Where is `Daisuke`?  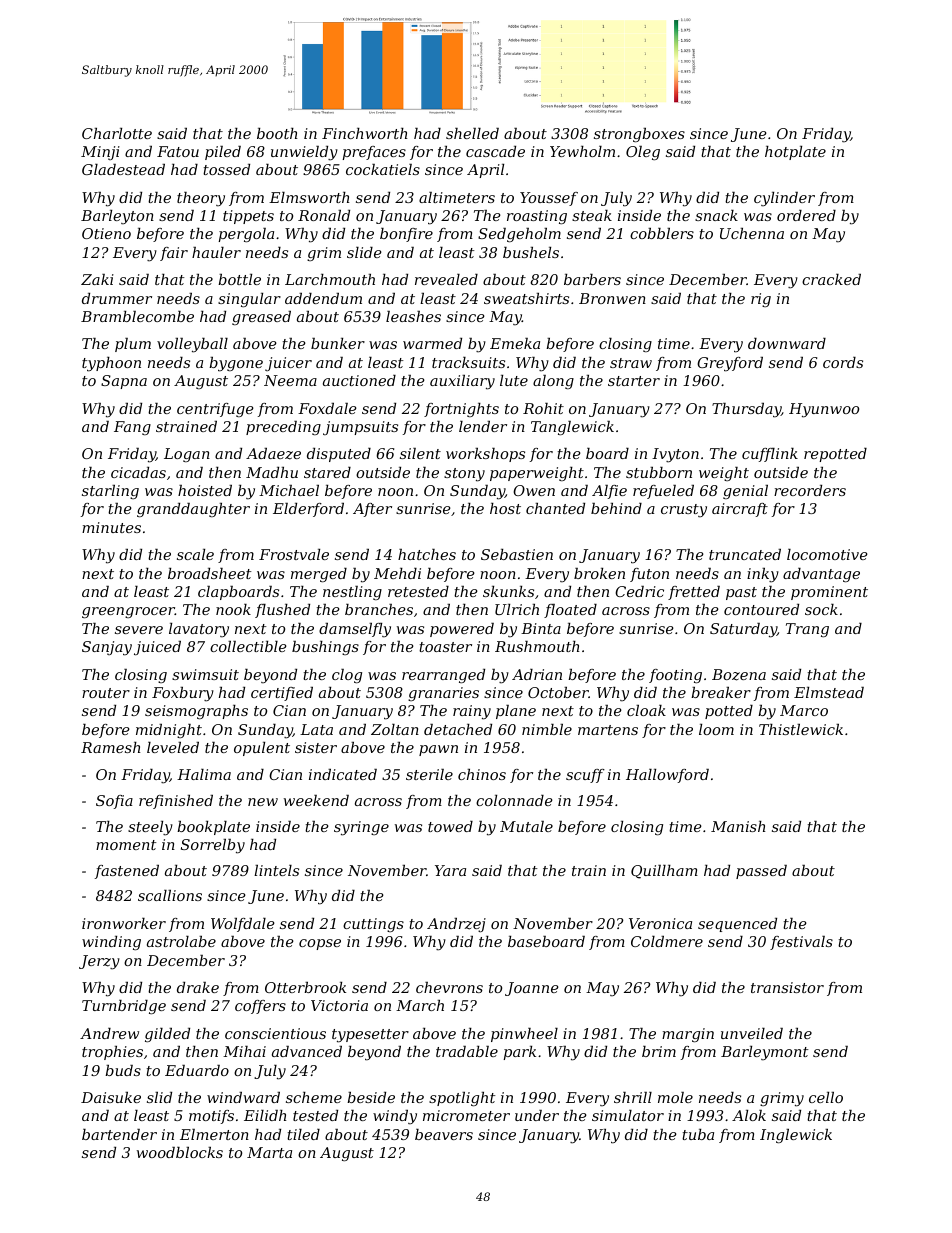 Daisuke is located at coordinates (111, 1097).
